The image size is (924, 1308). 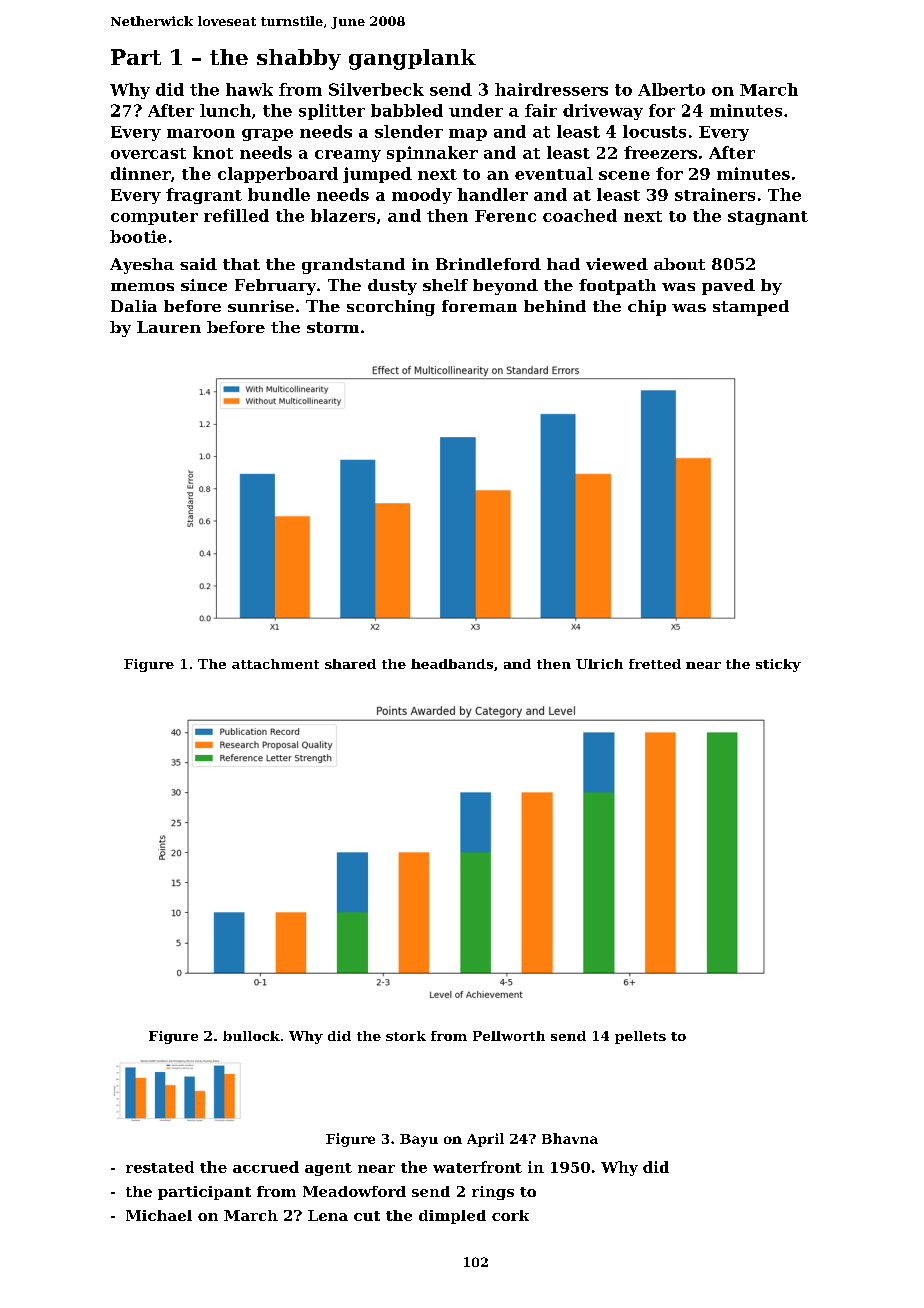 What do you see at coordinates (778, 665) in the screenshot?
I see `sticky` at bounding box center [778, 665].
